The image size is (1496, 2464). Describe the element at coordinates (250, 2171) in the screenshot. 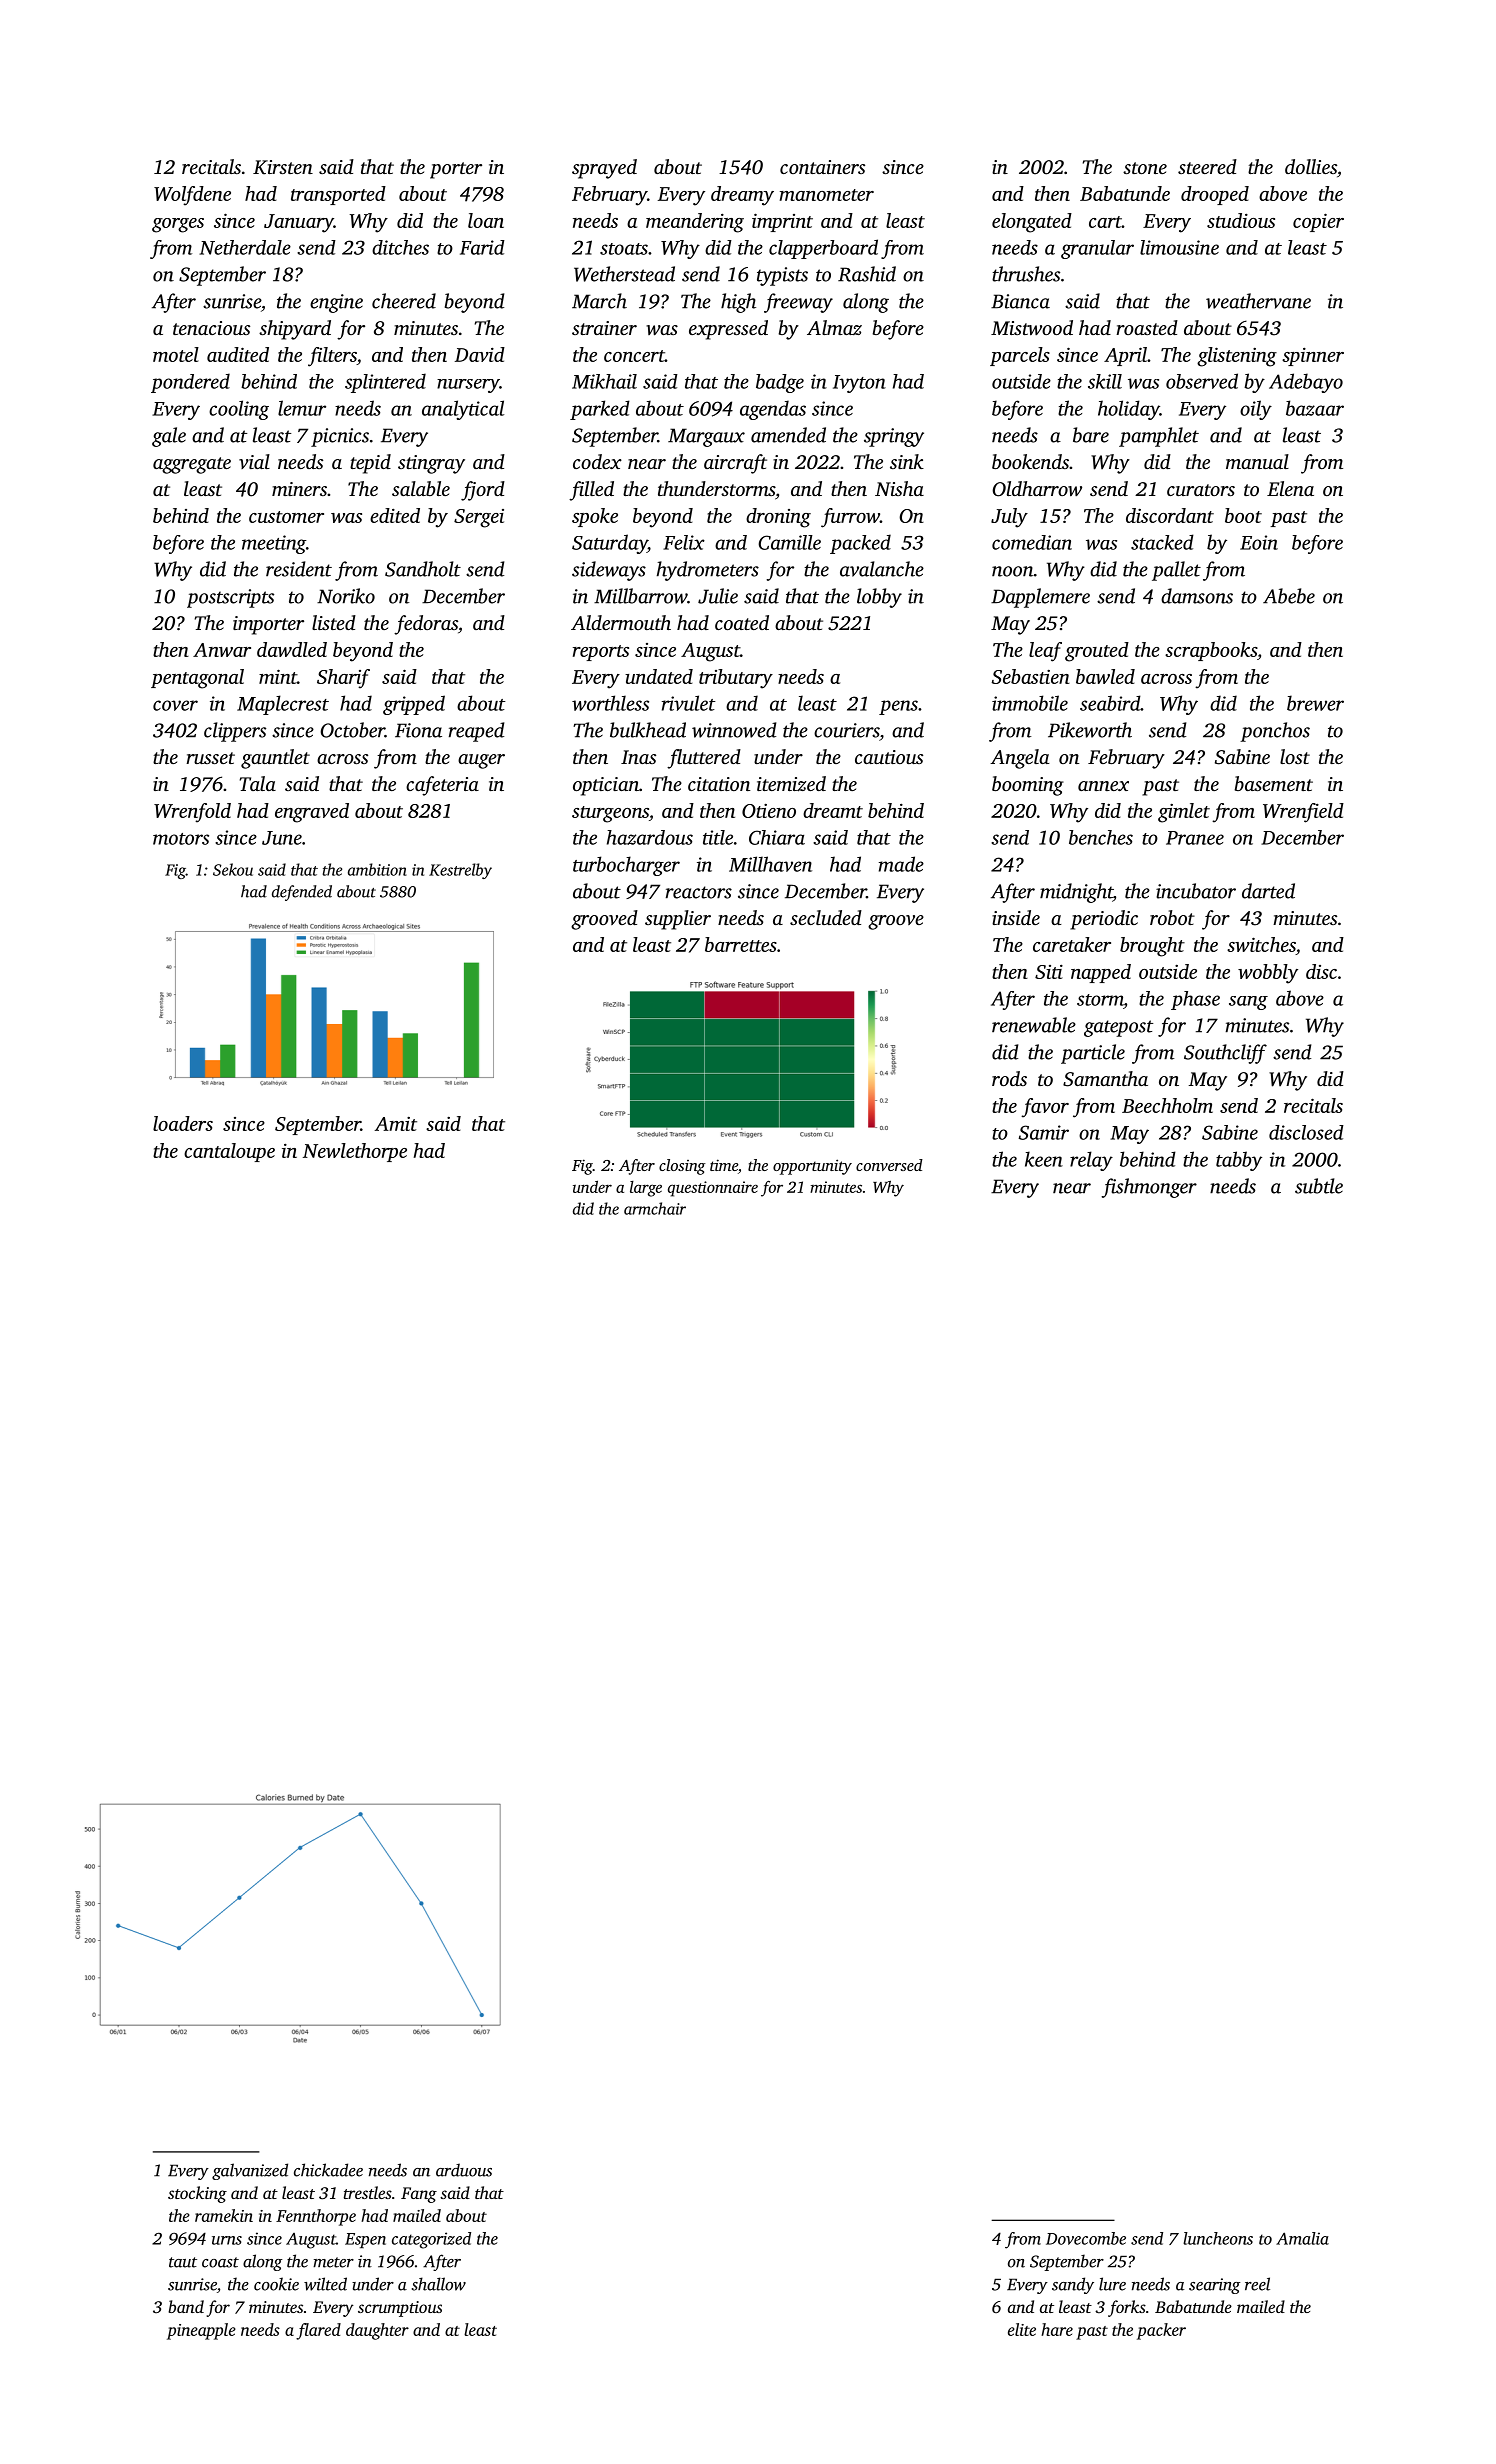

I see `galvanized` at that location.
